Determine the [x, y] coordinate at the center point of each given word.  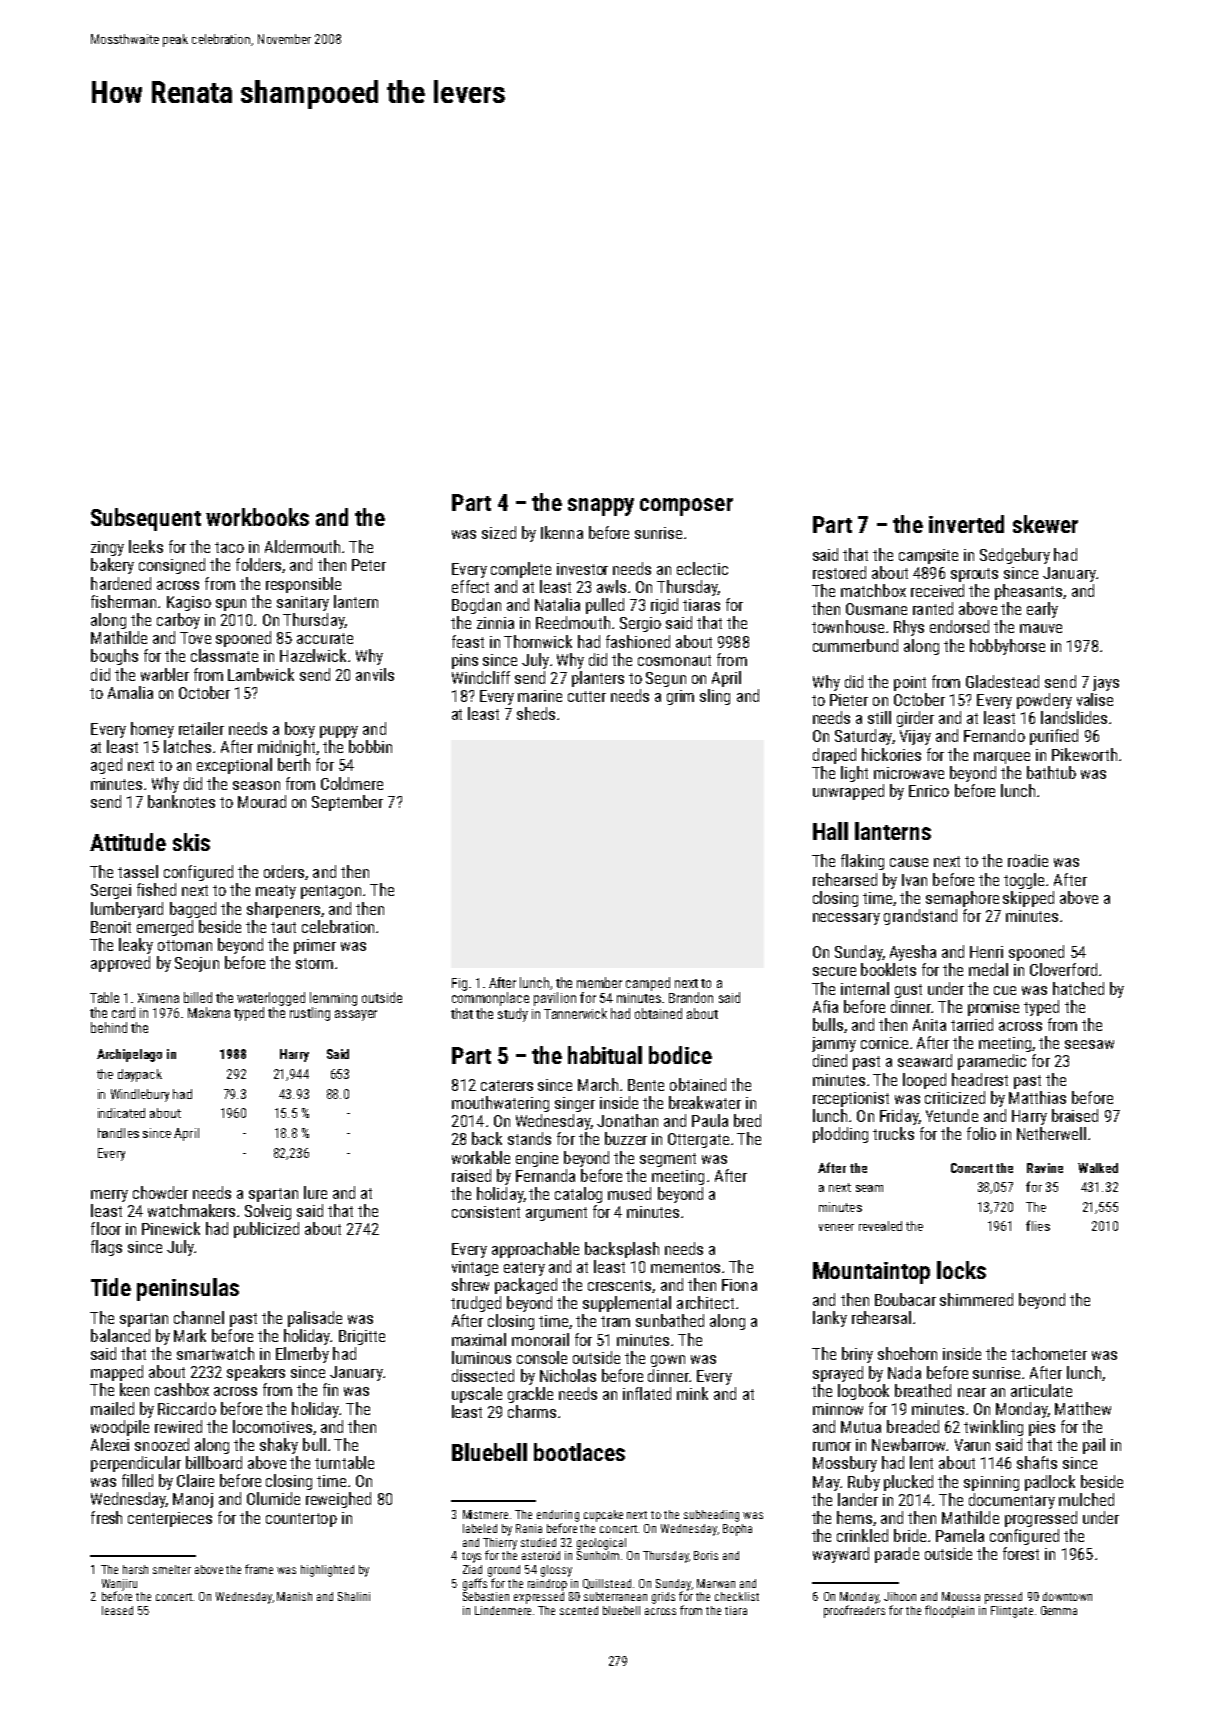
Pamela [960, 1535]
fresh [106, 1517]
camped [648, 984]
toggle [1024, 881]
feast [468, 641]
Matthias [1037, 1097]
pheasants [1028, 592]
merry [109, 1196]
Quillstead [607, 1584]
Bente [646, 1085]
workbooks [257, 517]
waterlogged [271, 999]
